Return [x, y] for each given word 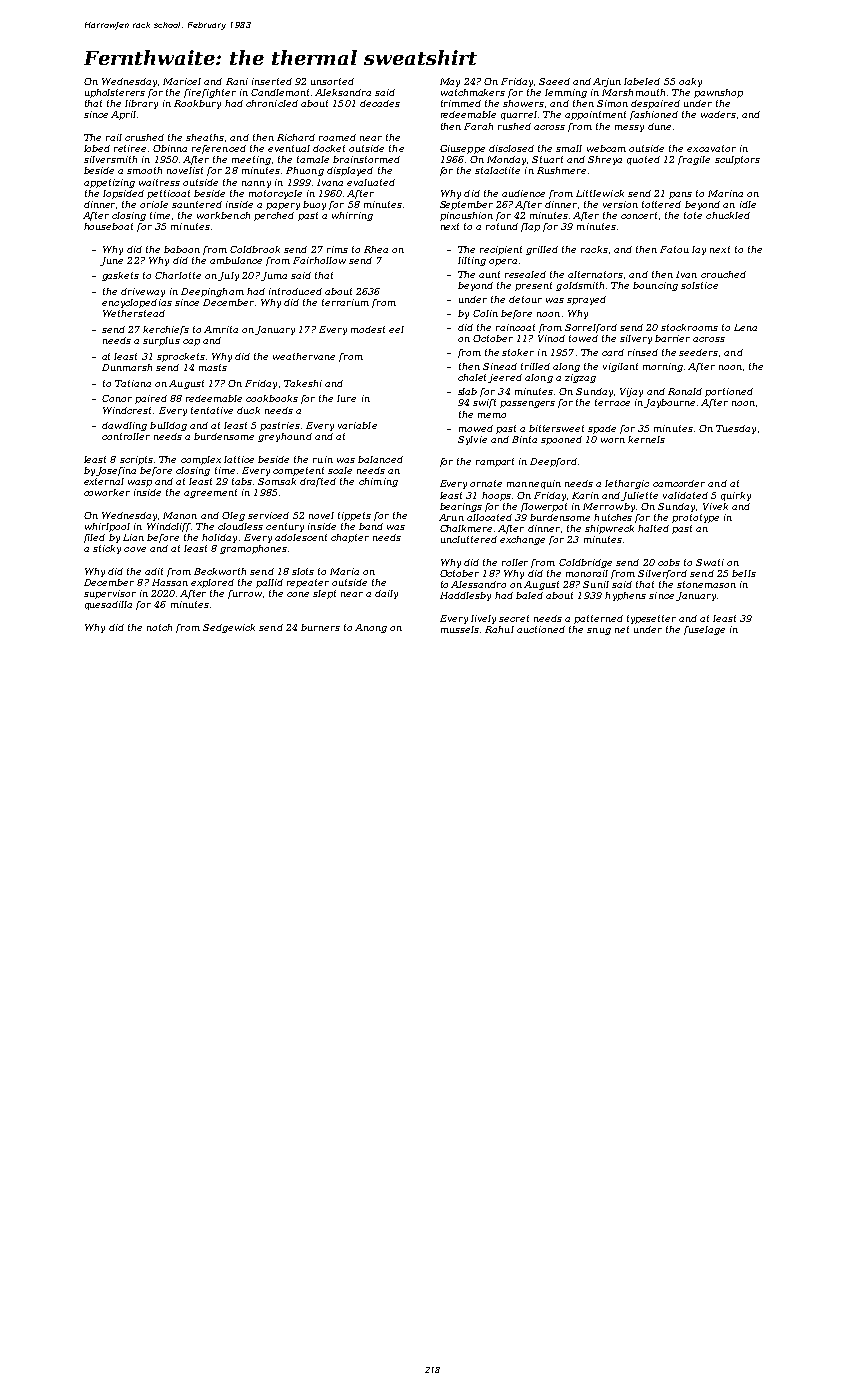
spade [602, 429]
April [123, 115]
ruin [323, 459]
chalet [473, 378]
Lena [745, 327]
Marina [725, 193]
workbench [223, 215]
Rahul [499, 629]
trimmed [461, 103]
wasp [140, 483]
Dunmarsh [127, 367]
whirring [352, 216]
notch [159, 627]
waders [718, 114]
